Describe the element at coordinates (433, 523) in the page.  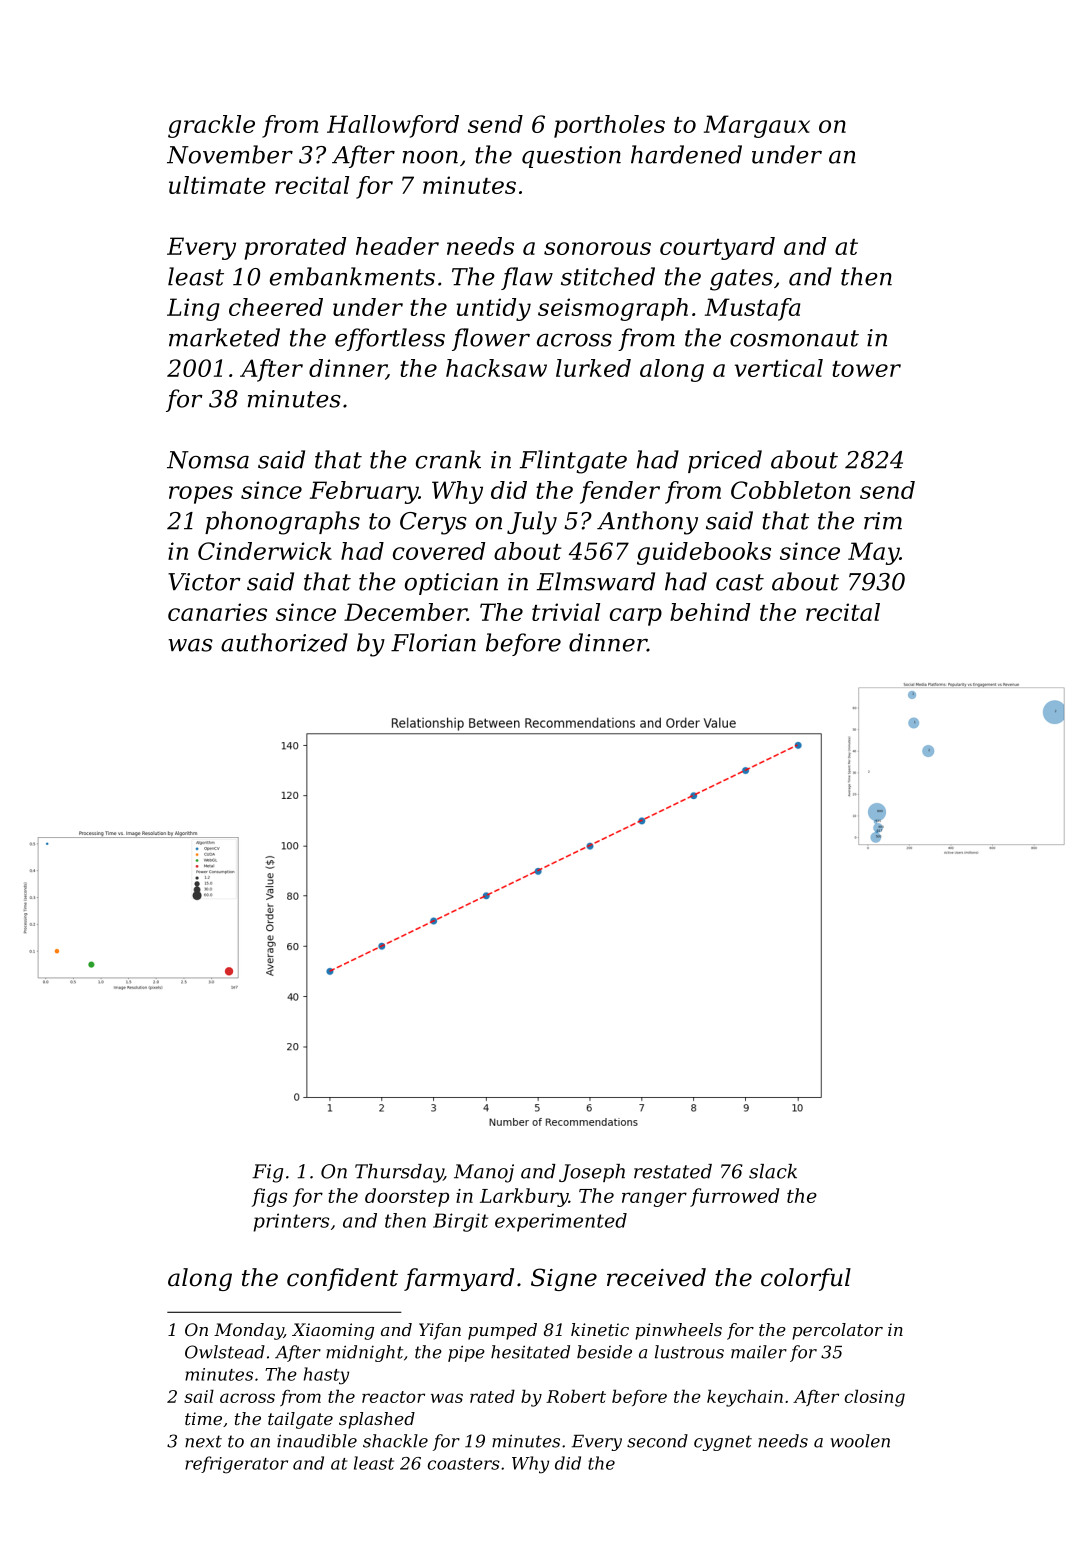
I see `Cerys` at that location.
